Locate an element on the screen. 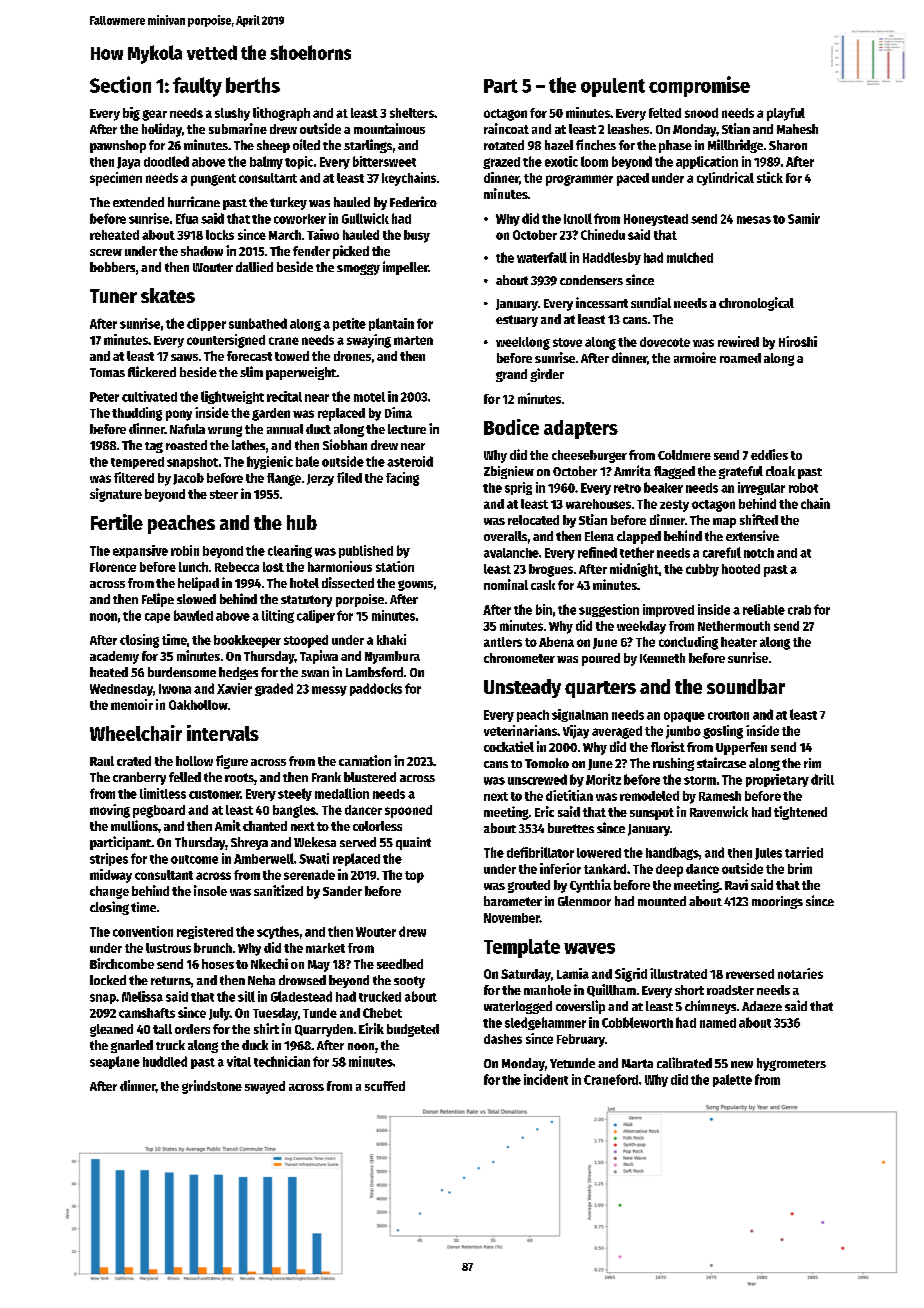  compromise is located at coordinates (699, 86).
